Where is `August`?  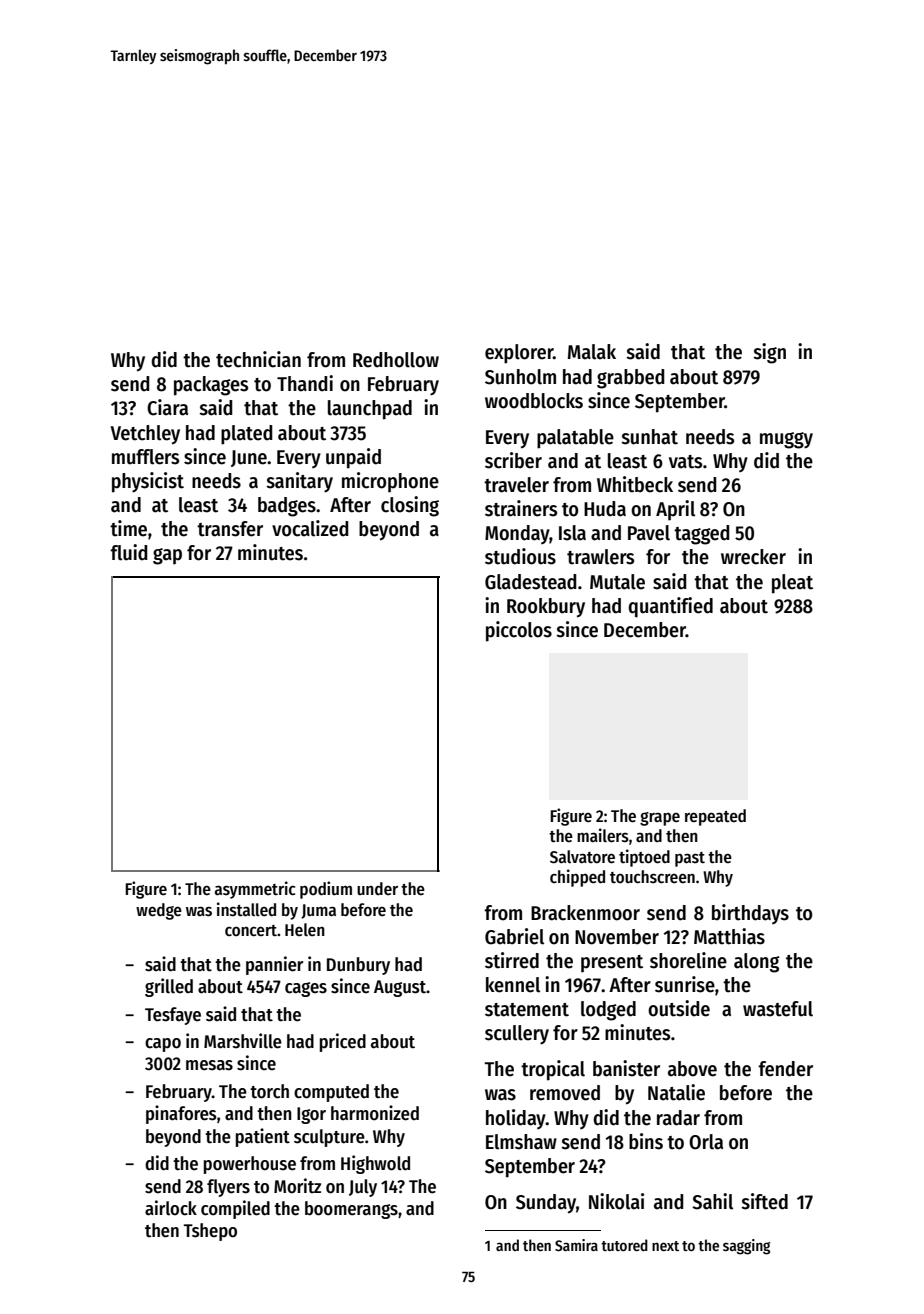 August is located at coordinates (400, 988).
